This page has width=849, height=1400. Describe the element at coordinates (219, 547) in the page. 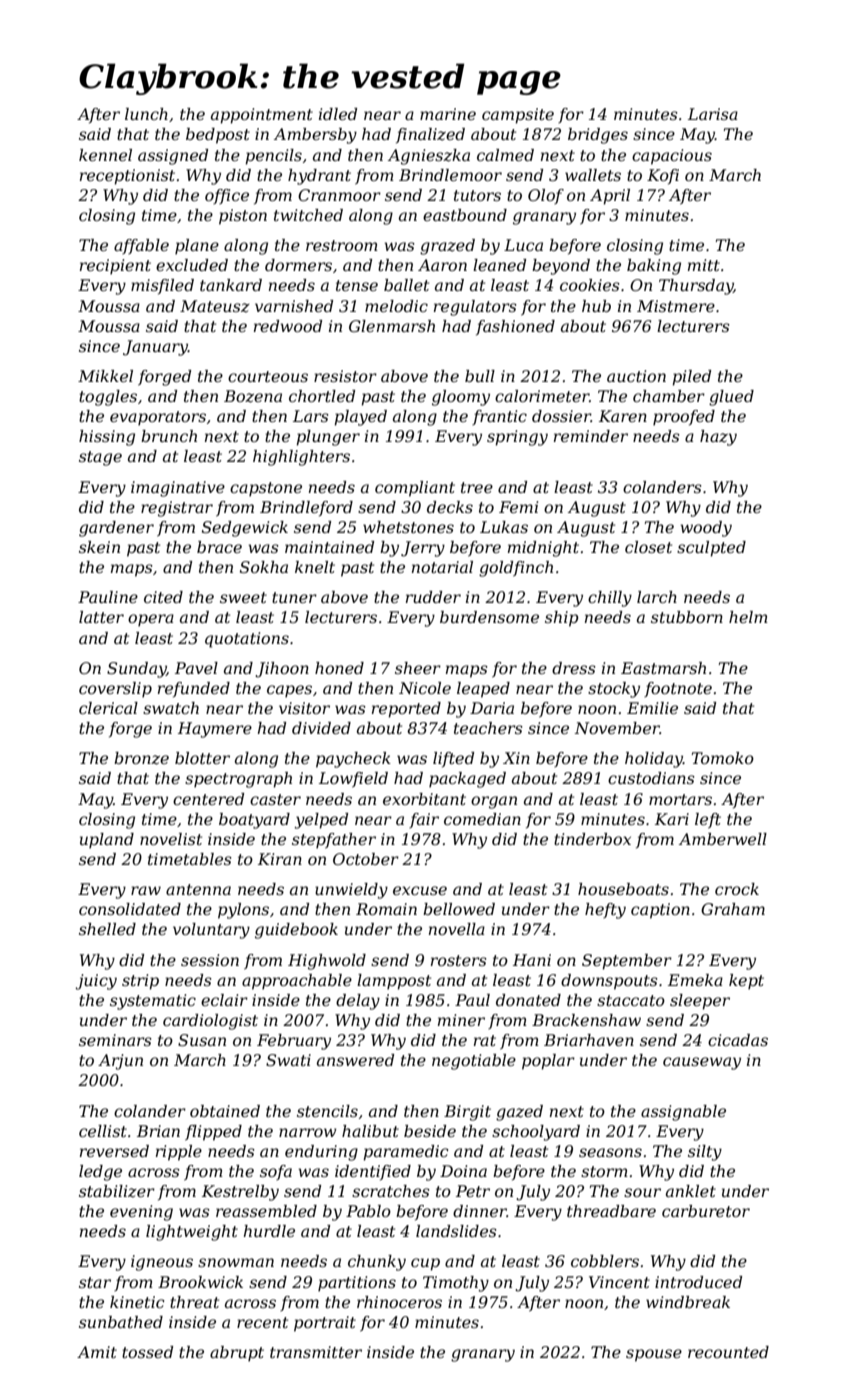

I see `brace` at that location.
